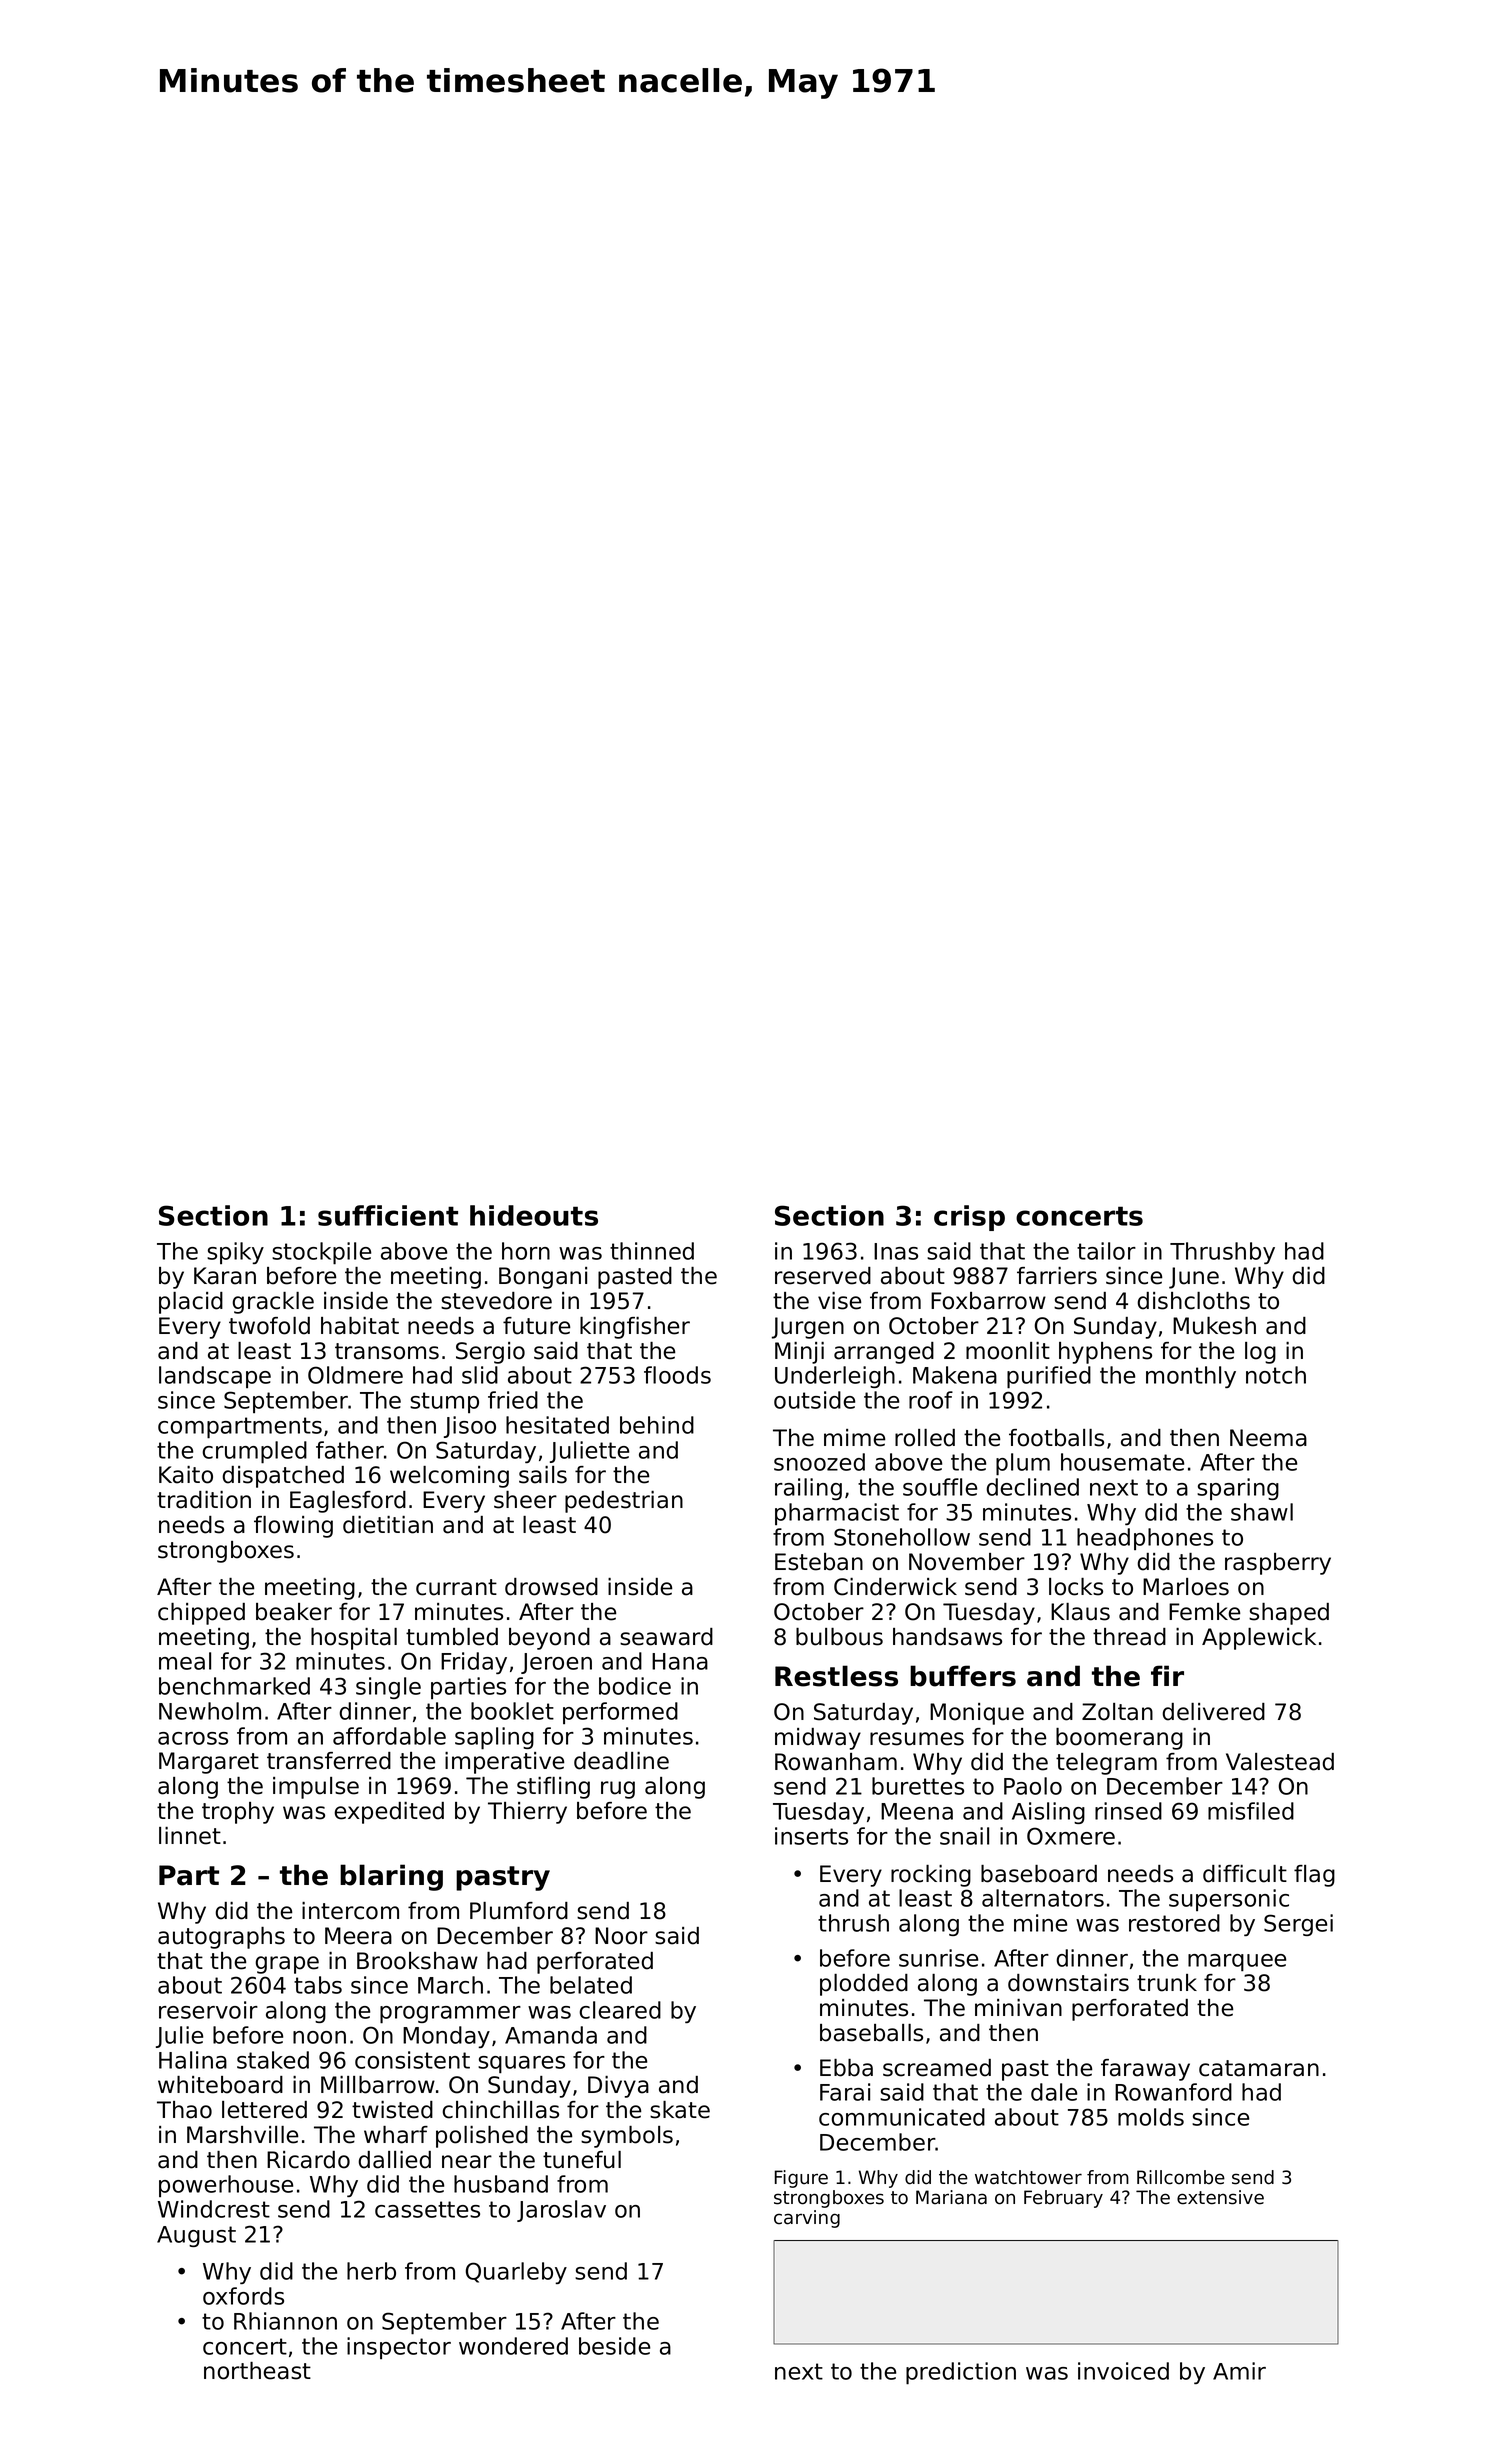  I want to click on hideouts, so click(534, 1215).
